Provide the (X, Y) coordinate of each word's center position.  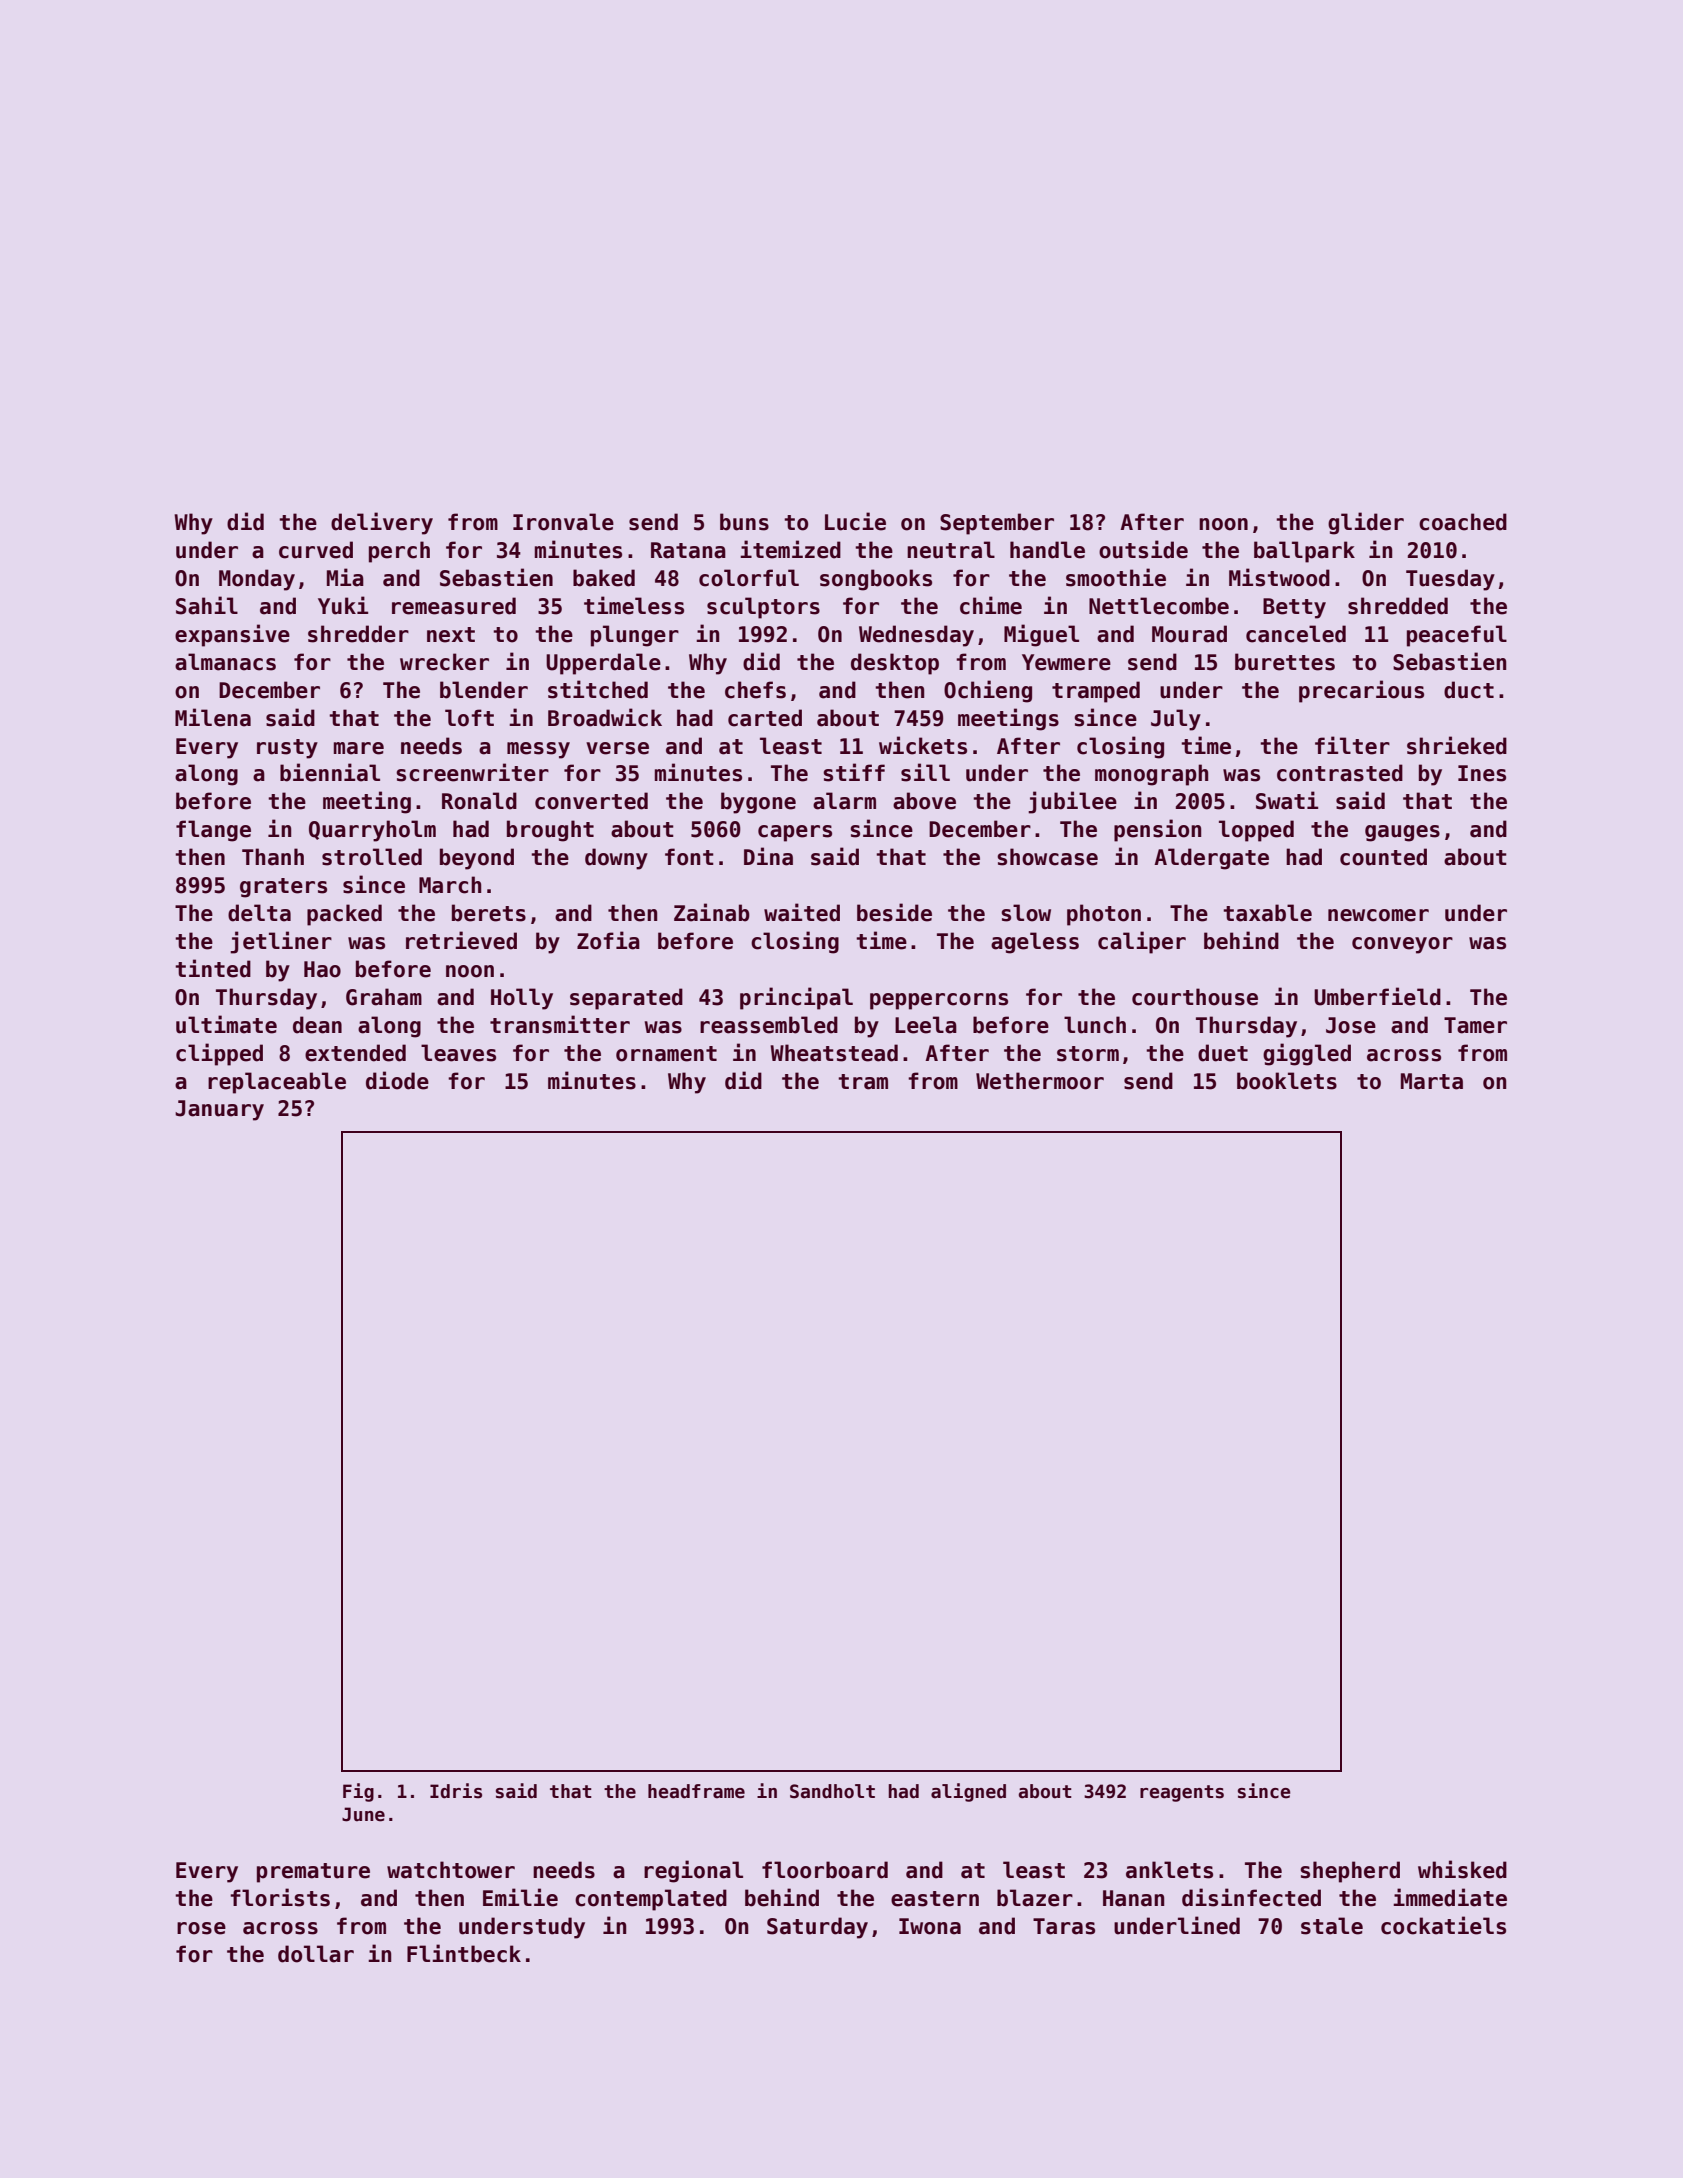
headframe (696, 1791)
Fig (358, 1792)
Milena (213, 717)
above (924, 801)
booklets (1287, 1081)
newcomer (1378, 915)
